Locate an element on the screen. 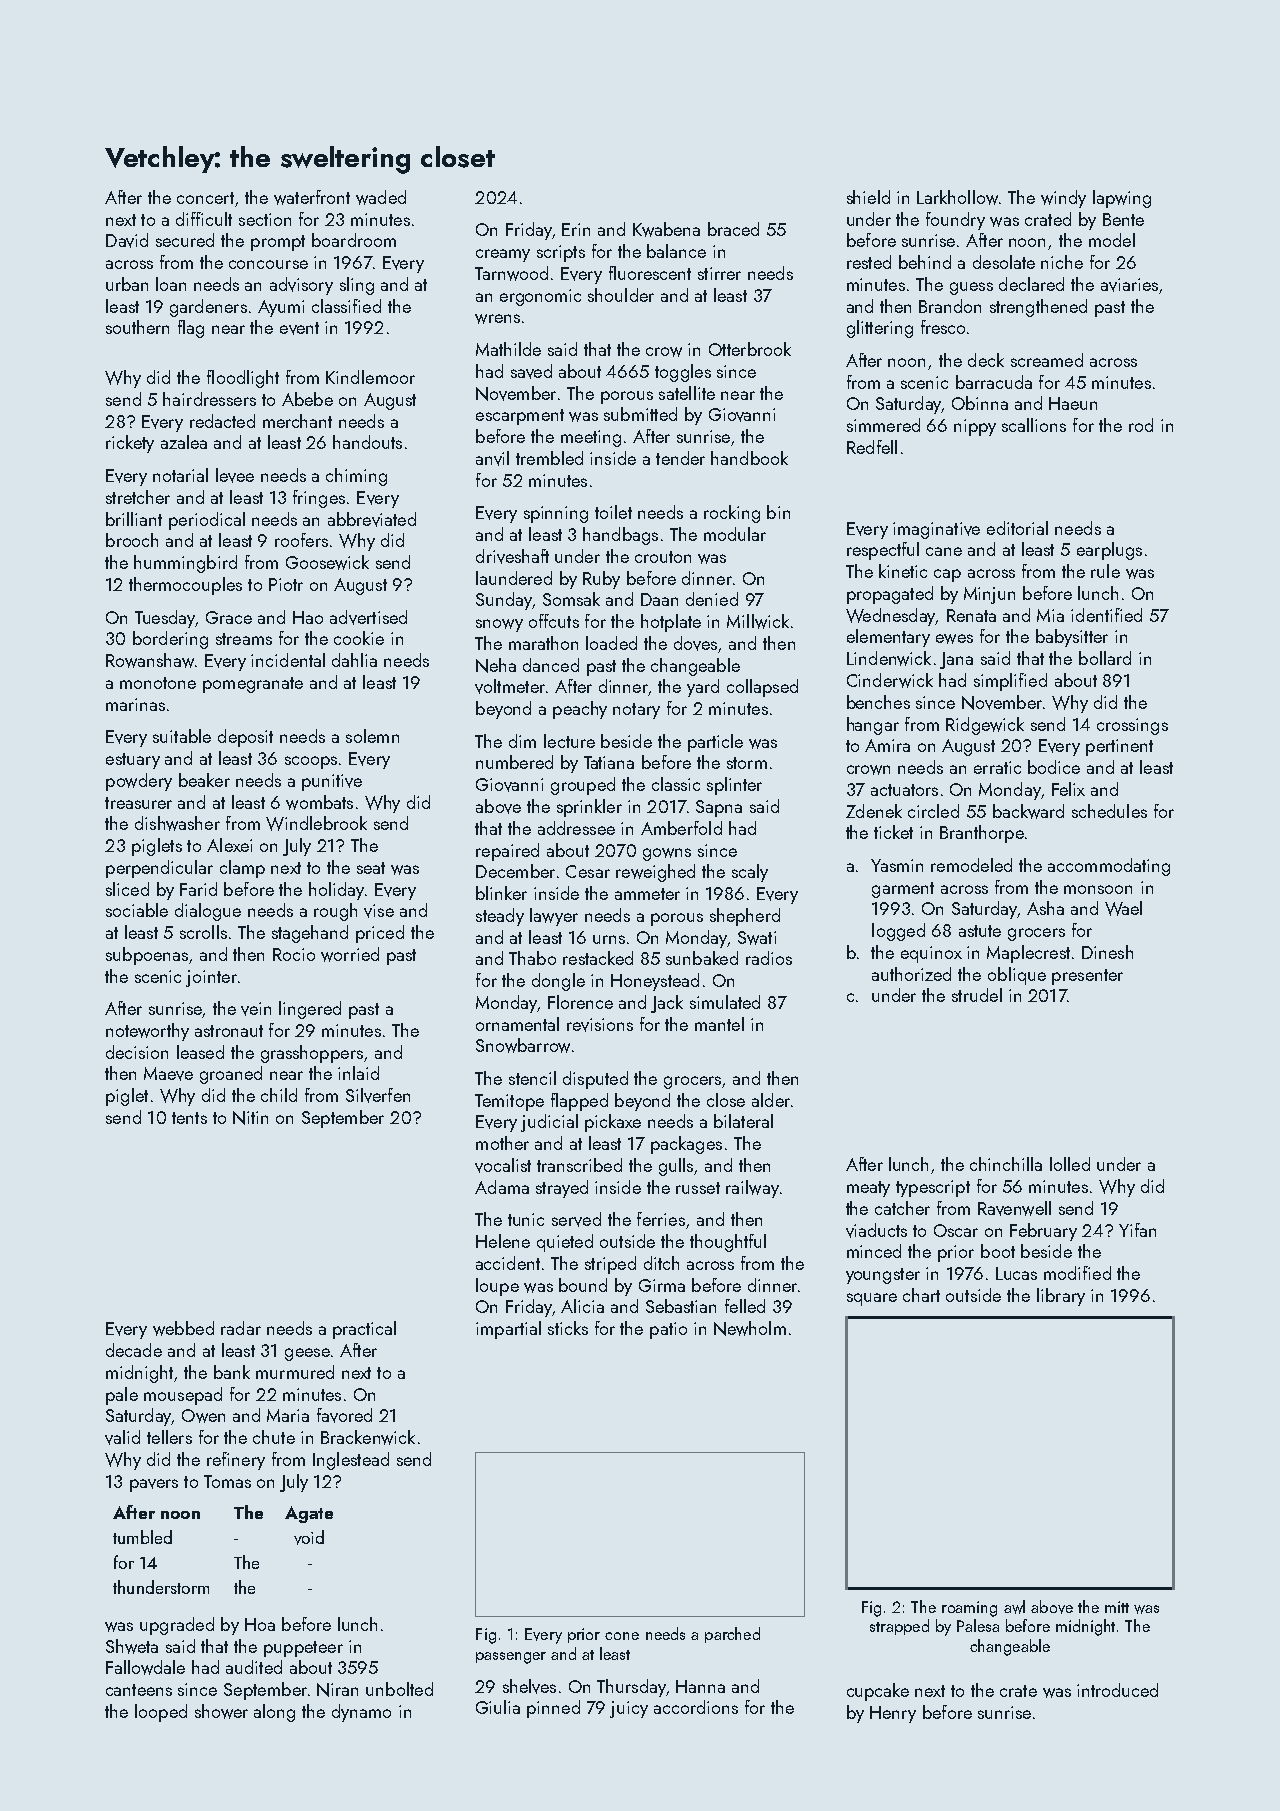 Image resolution: width=1280 pixels, height=1811 pixels. crouton is located at coordinates (663, 557).
